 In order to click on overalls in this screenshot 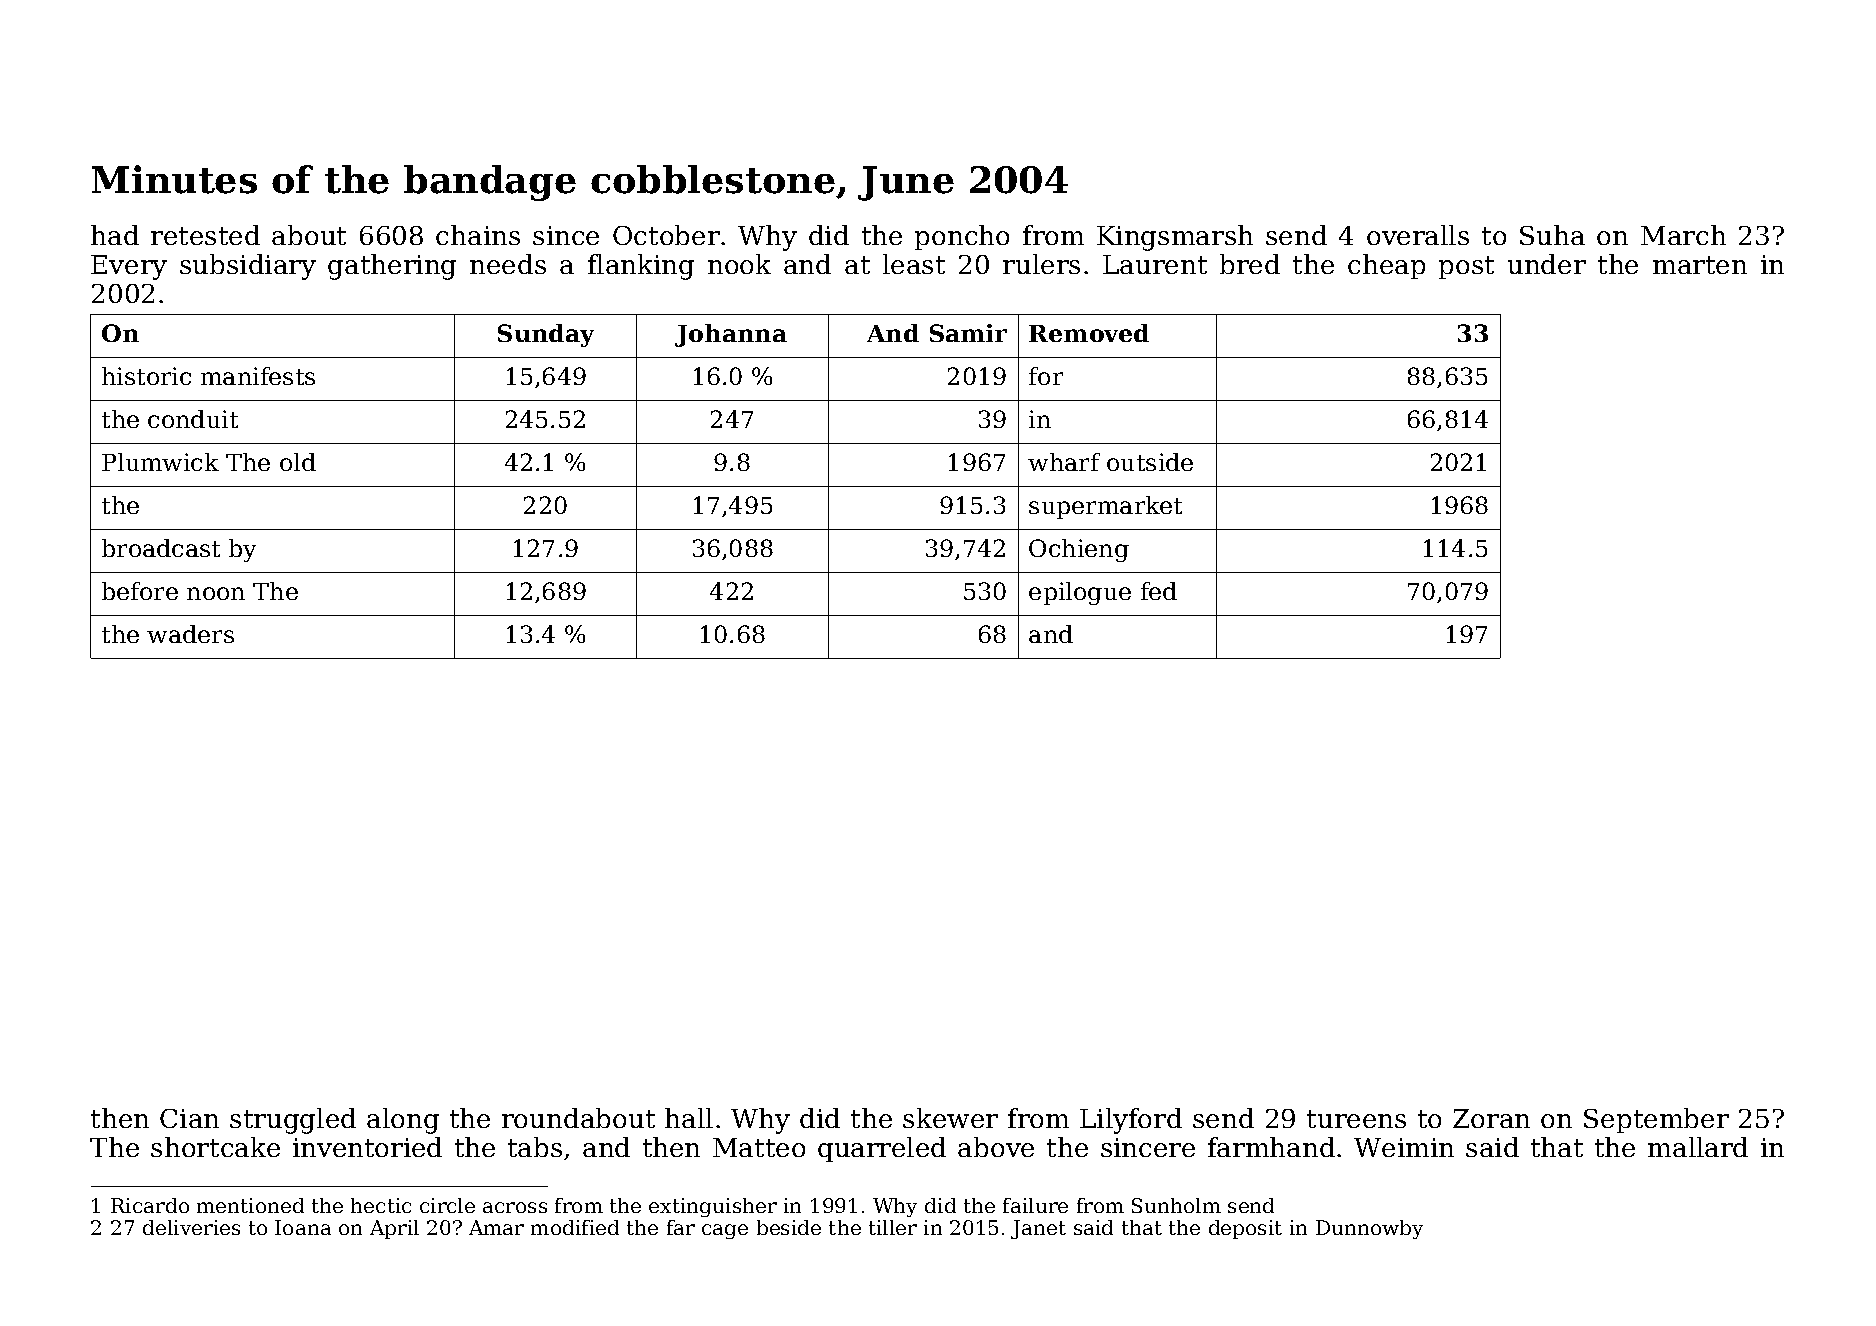, I will do `click(1418, 235)`.
